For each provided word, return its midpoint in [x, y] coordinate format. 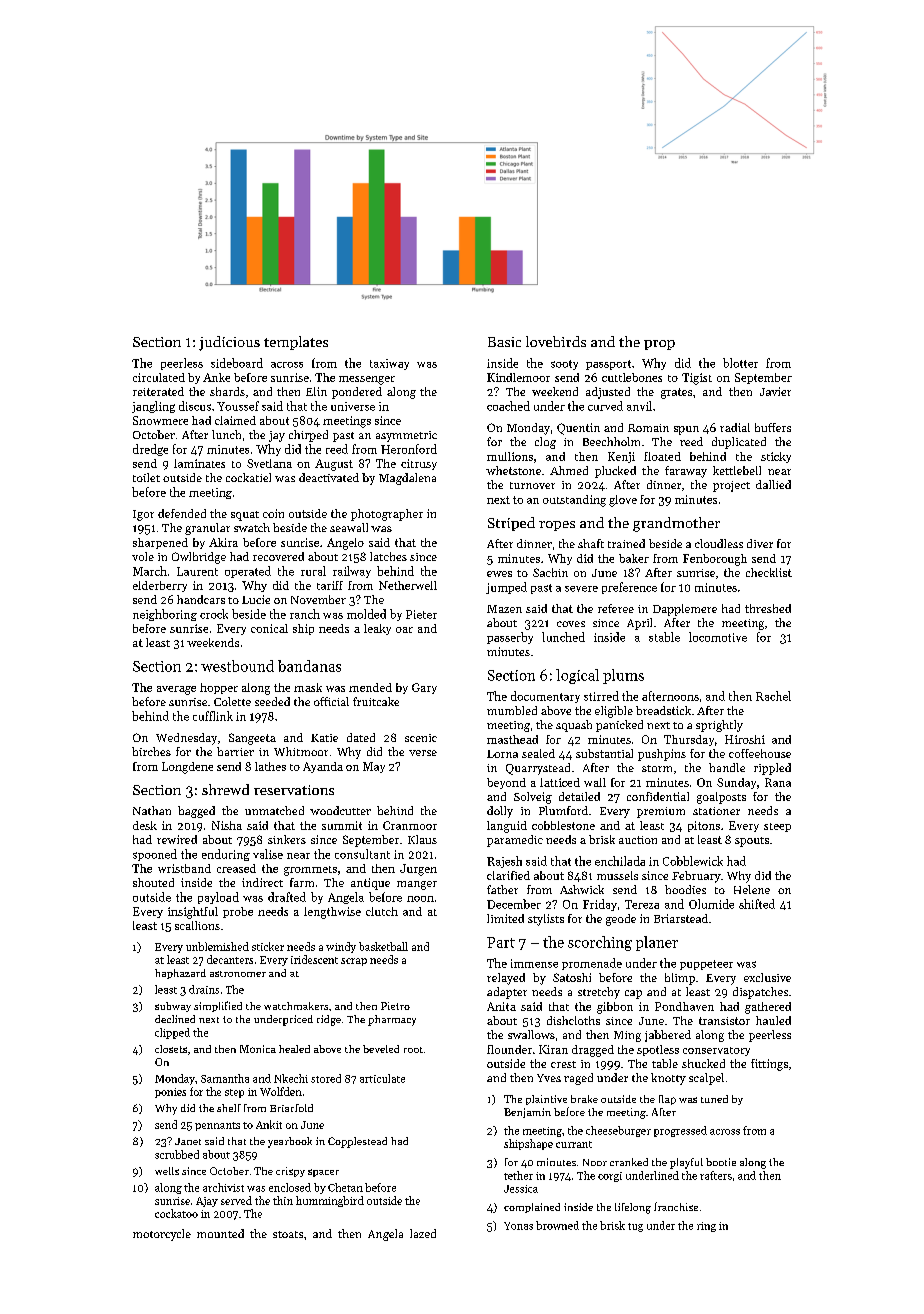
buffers [773, 427]
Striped [511, 524]
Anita [501, 1006]
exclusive [767, 977]
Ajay [207, 1202]
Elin [316, 391]
